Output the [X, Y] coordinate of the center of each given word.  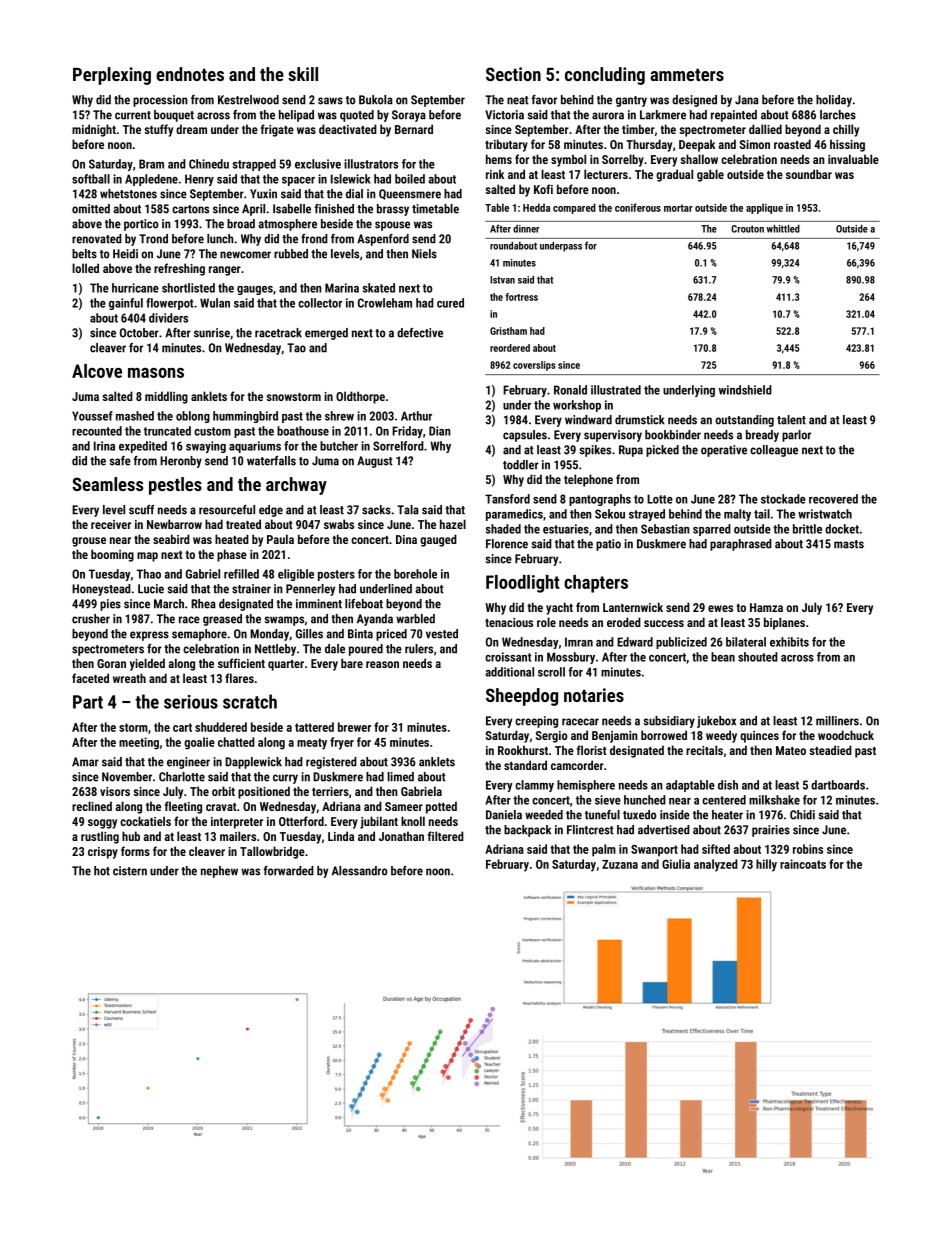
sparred [712, 530]
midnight [94, 130]
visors [115, 791]
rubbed [291, 254]
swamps [284, 621]
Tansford [507, 499]
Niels [424, 254]
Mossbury [571, 658]
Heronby [181, 462]
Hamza [766, 607]
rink [495, 174]
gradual [674, 175]
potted [441, 807]
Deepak [697, 145]
